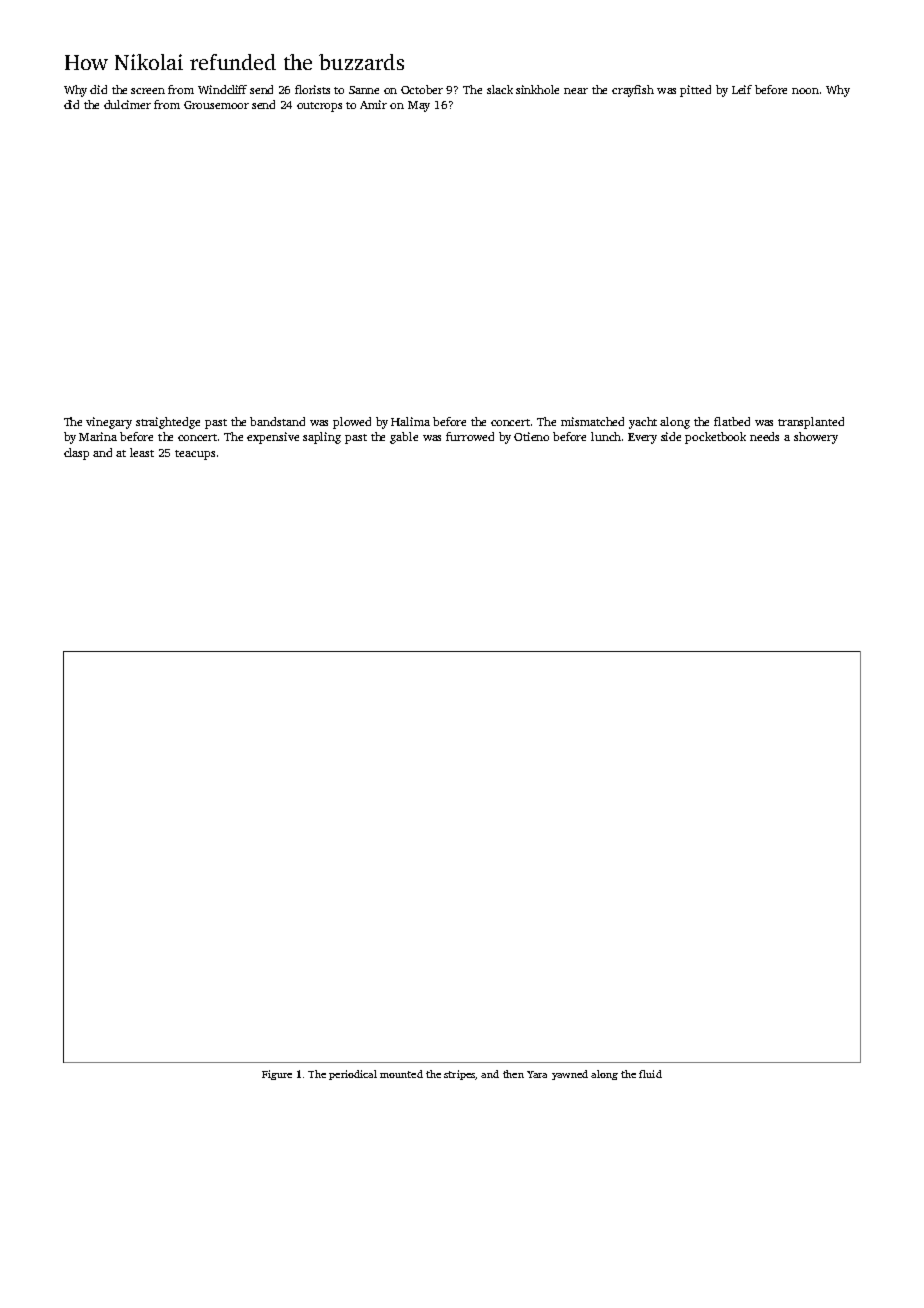 Image resolution: width=924 pixels, height=1308 pixels. I want to click on Figure, so click(277, 1075).
